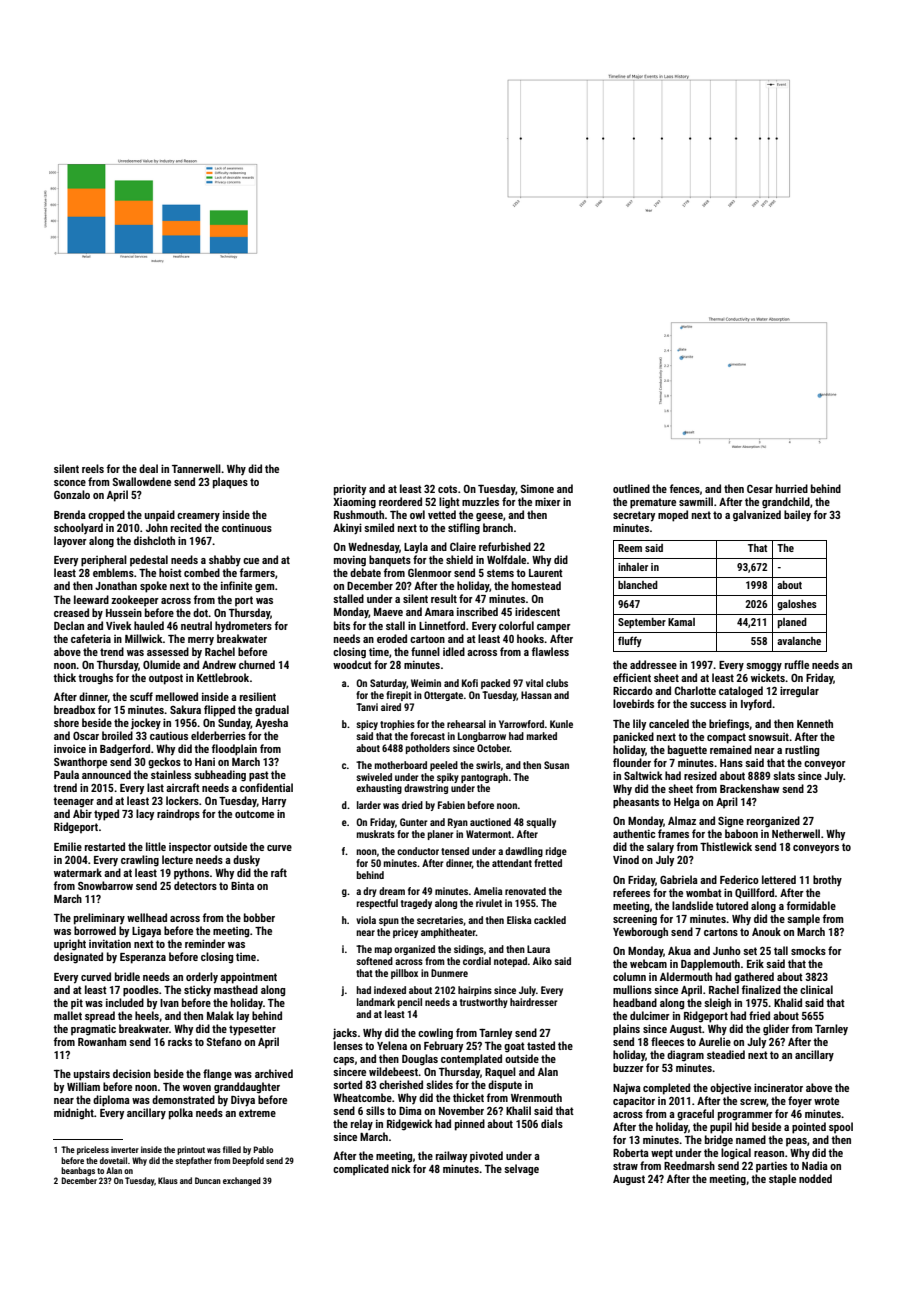  I want to click on baguette, so click(687, 751).
